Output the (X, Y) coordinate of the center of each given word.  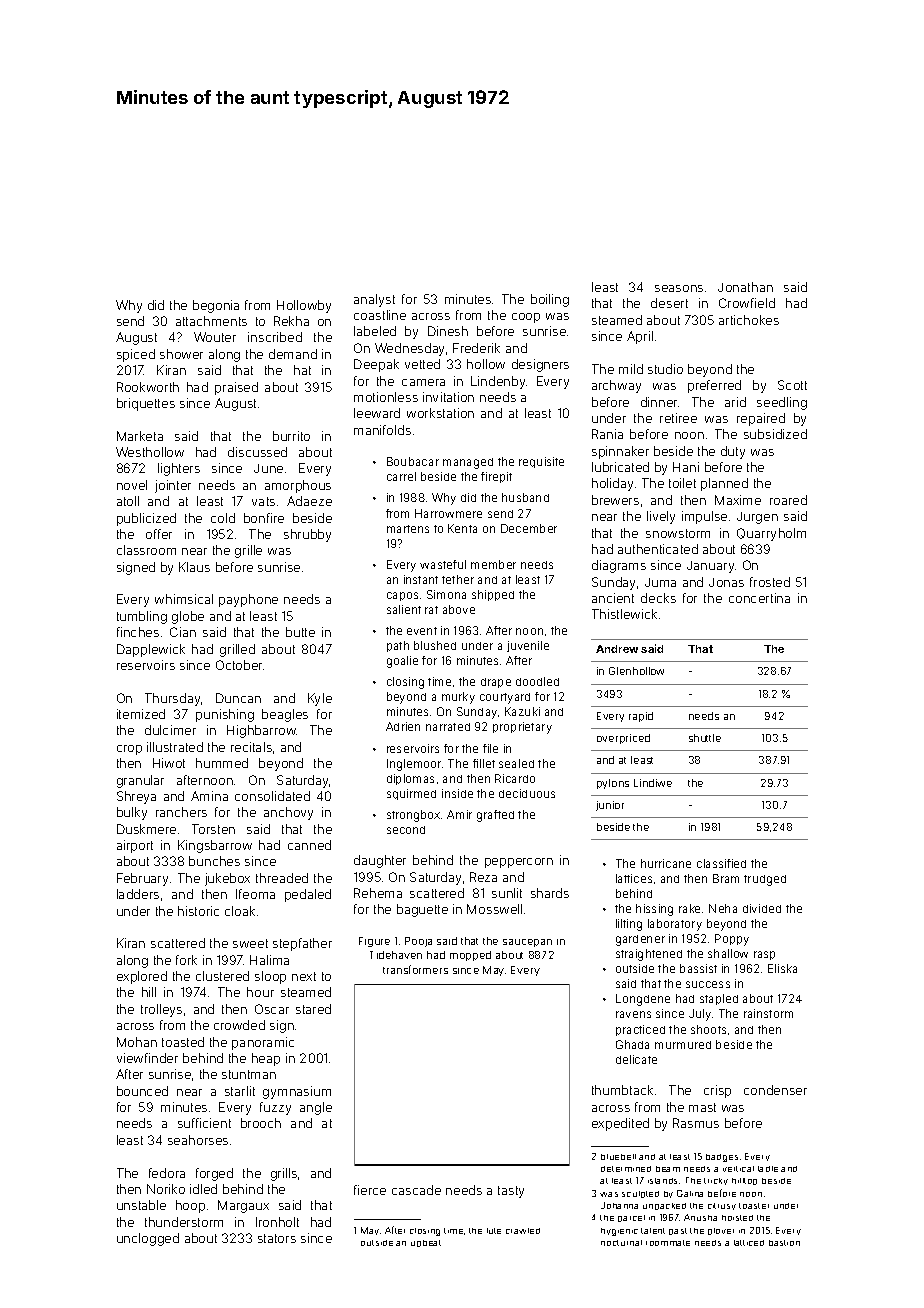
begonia (216, 306)
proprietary (522, 728)
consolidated (272, 796)
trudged (765, 880)
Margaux (243, 1206)
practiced (640, 1030)
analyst (374, 300)
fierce (370, 1190)
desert (669, 303)
